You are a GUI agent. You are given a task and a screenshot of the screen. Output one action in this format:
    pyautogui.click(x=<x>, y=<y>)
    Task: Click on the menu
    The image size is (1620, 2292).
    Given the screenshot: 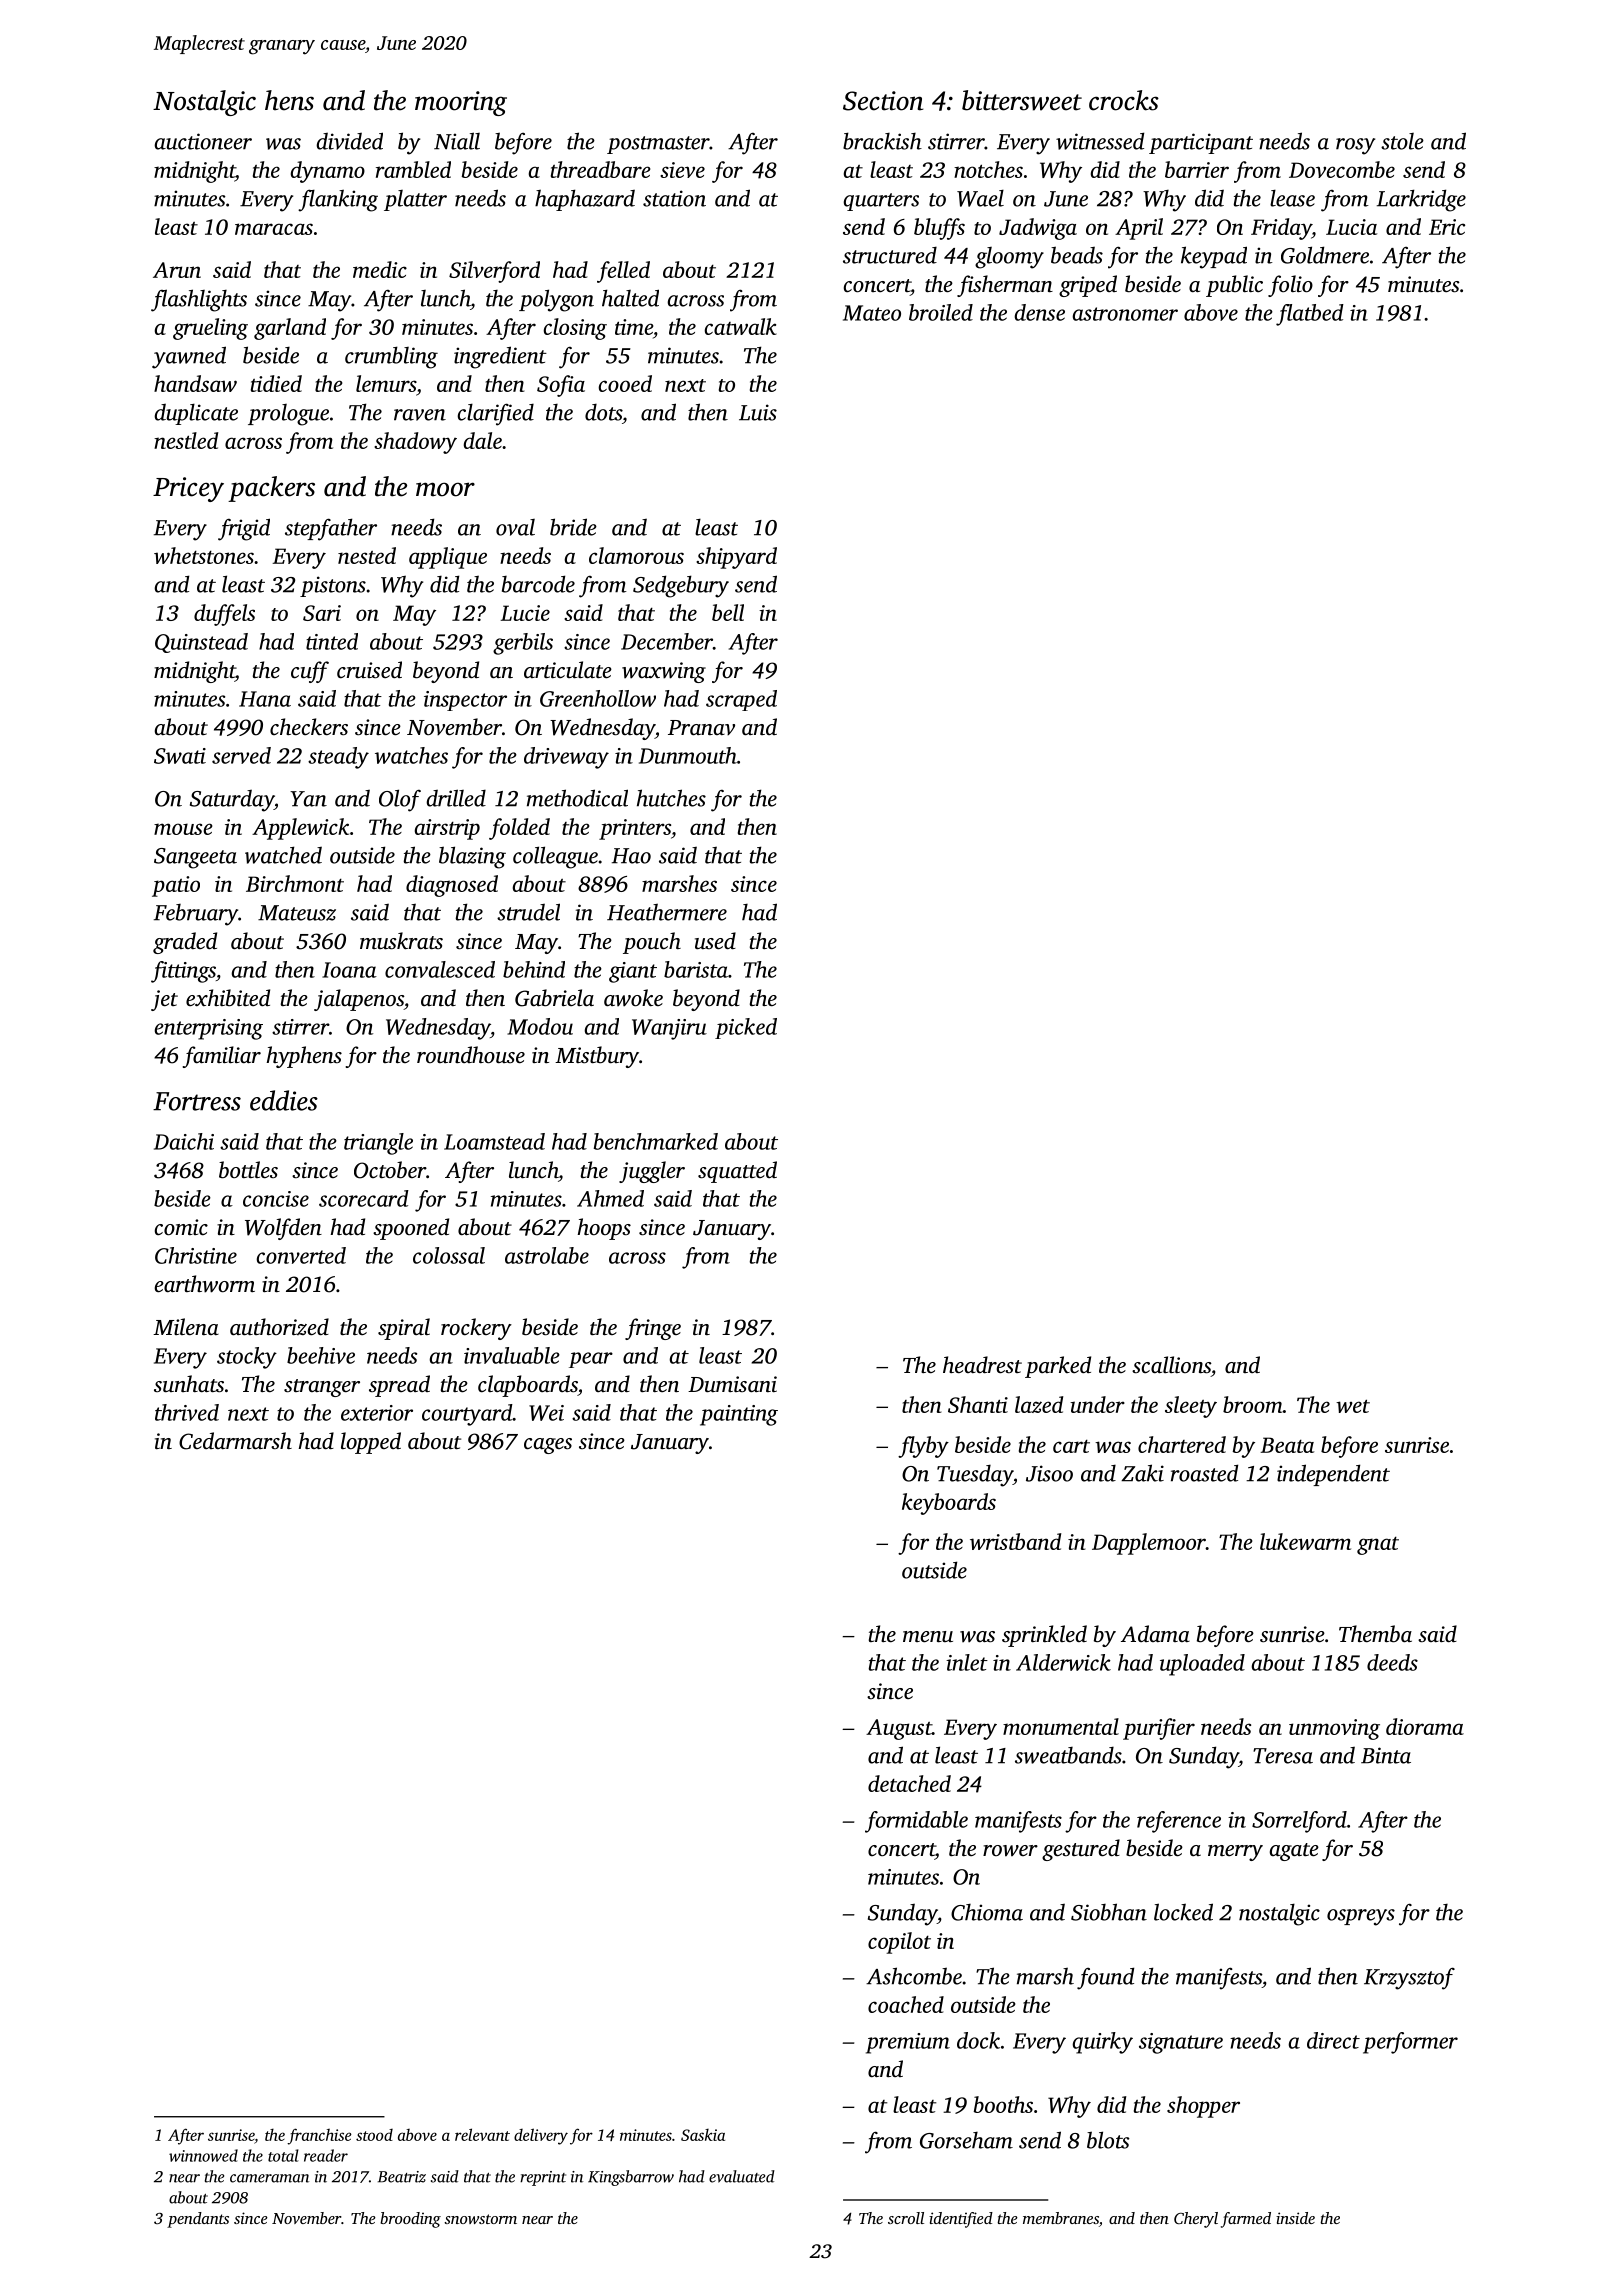 What is the action you would take?
    pyautogui.click(x=928, y=1637)
